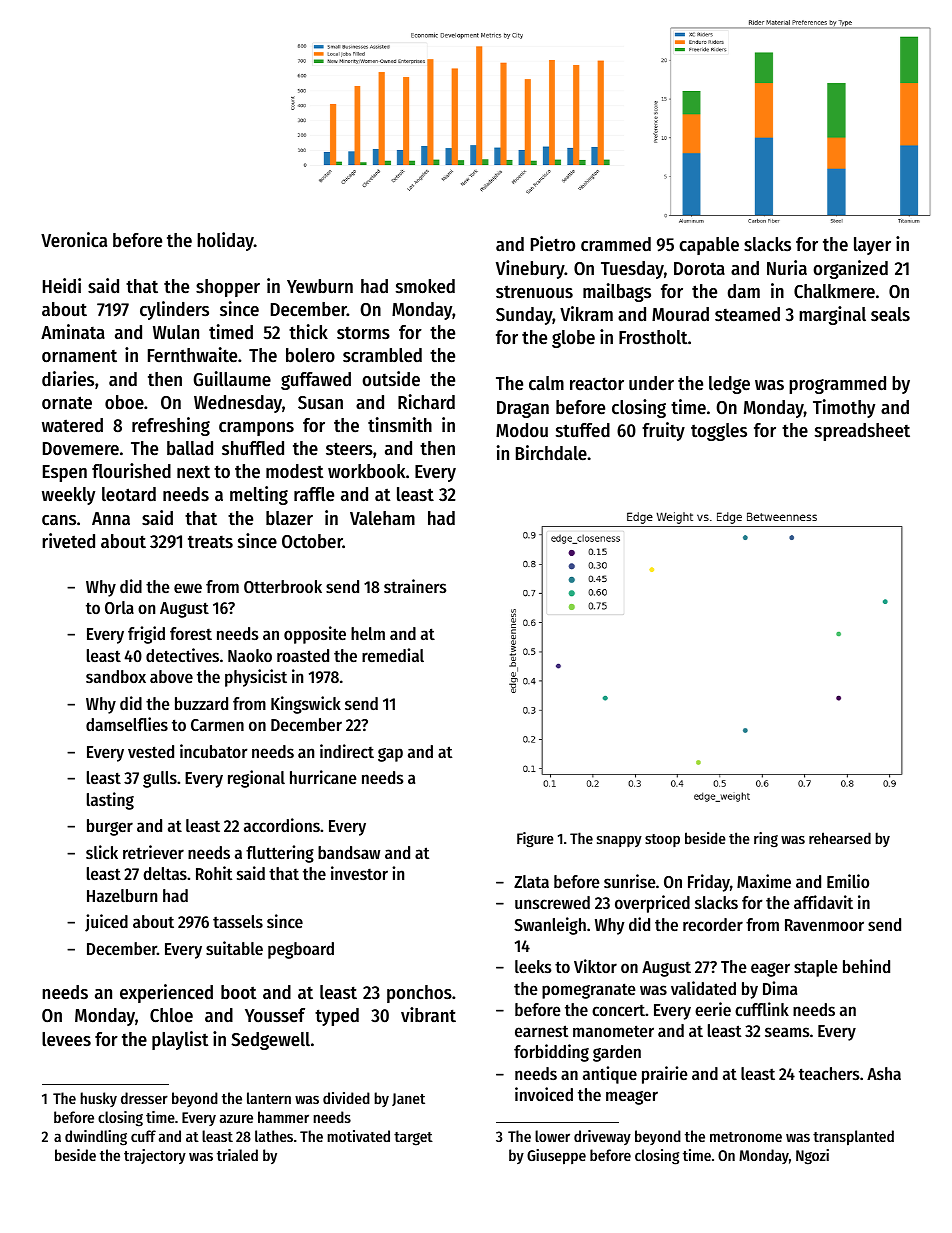 This document has height=1233, width=952. Describe the element at coordinates (535, 840) in the document. I see `Figure` at that location.
